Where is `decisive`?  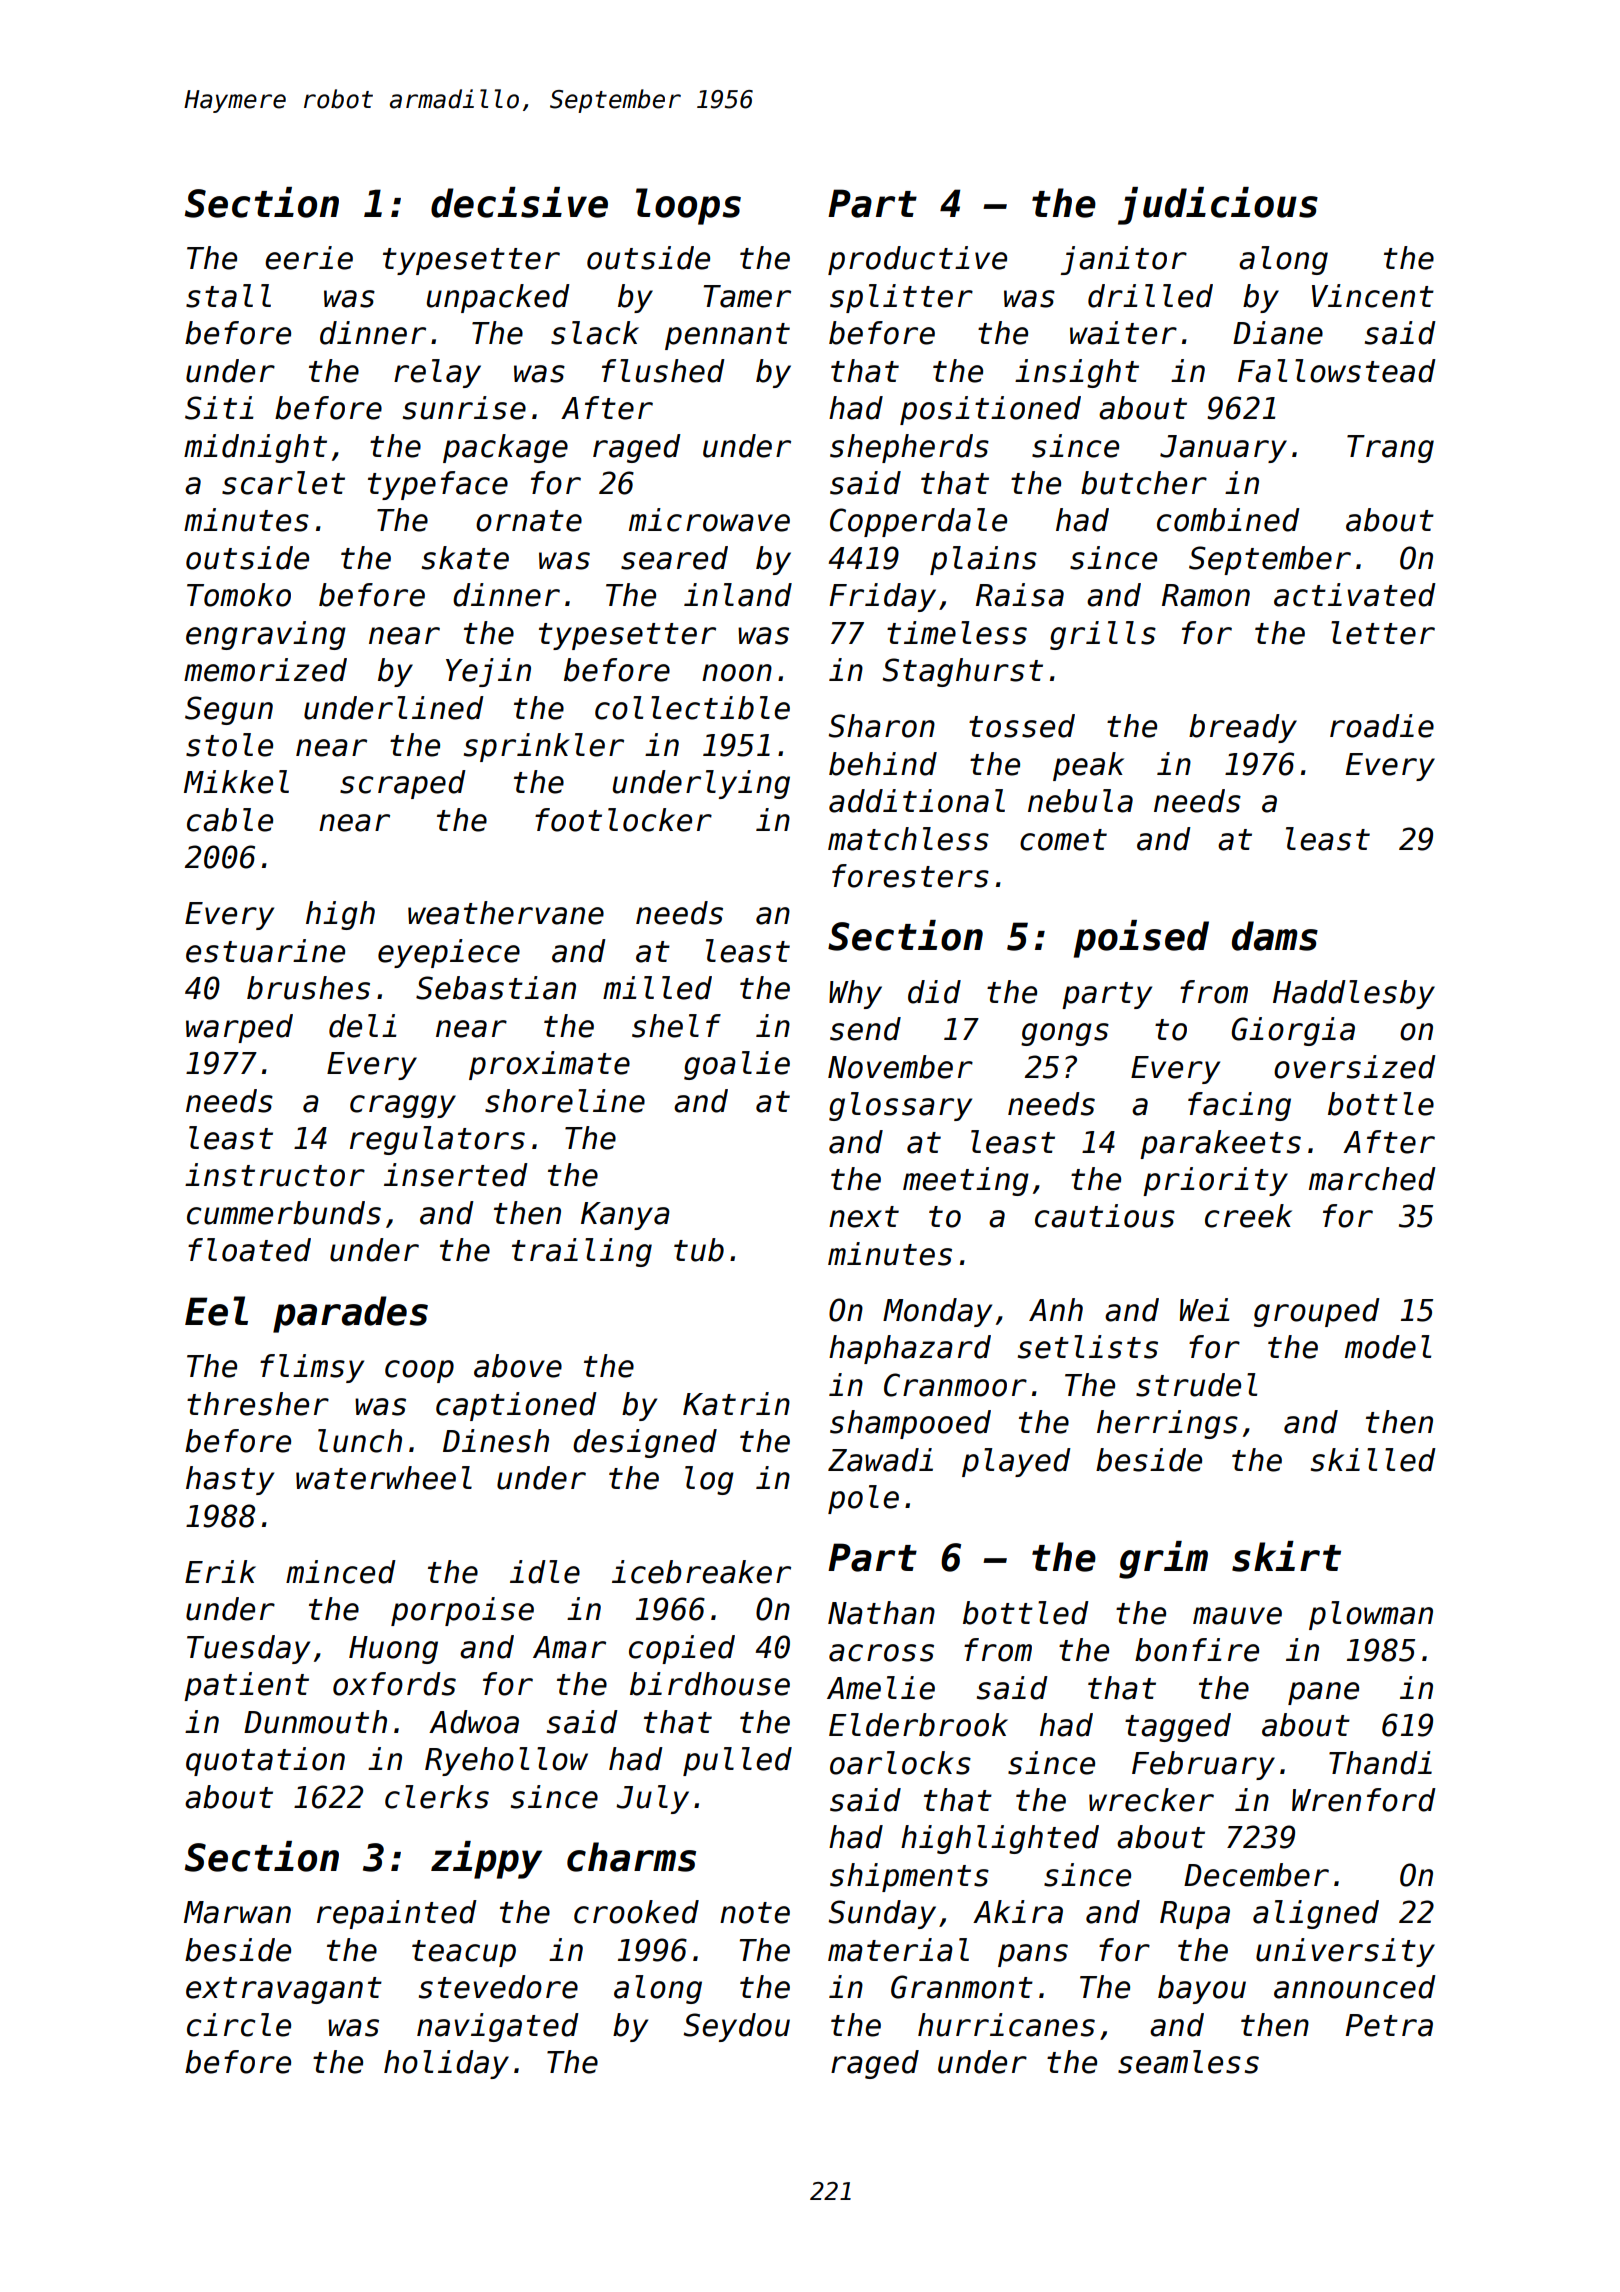
decisive is located at coordinates (519, 202).
